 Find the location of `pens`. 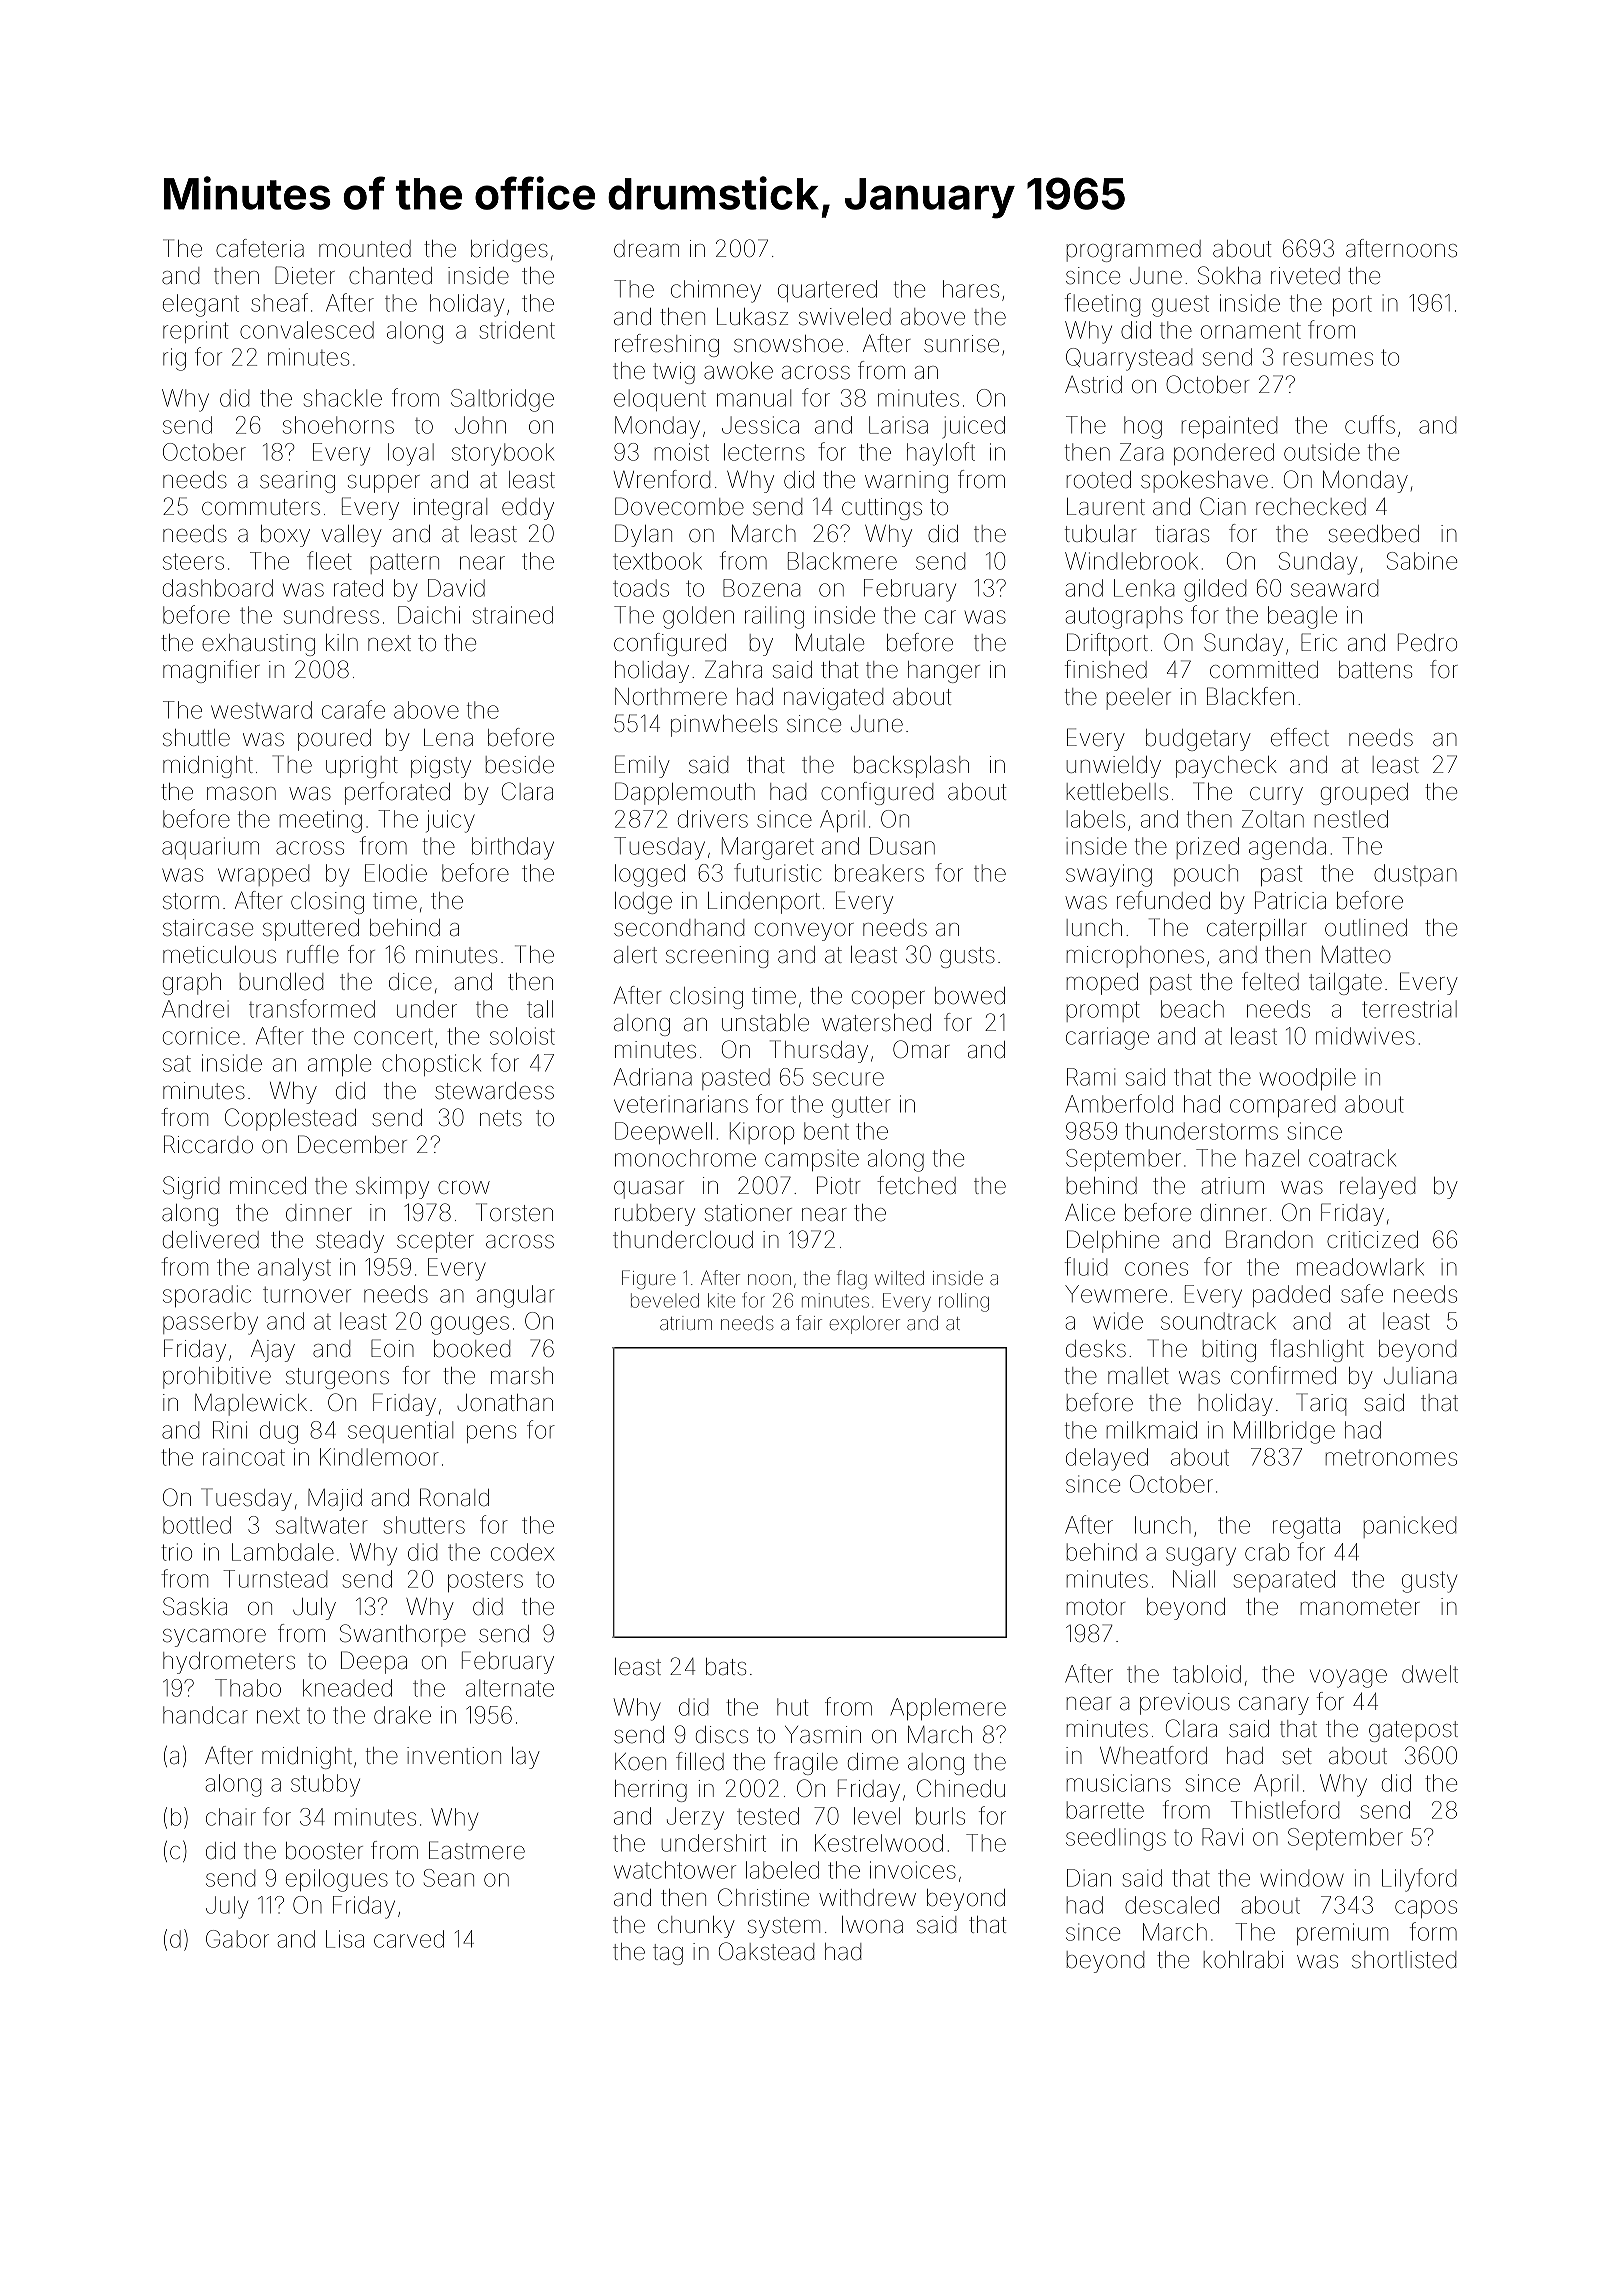

pens is located at coordinates (491, 1434).
